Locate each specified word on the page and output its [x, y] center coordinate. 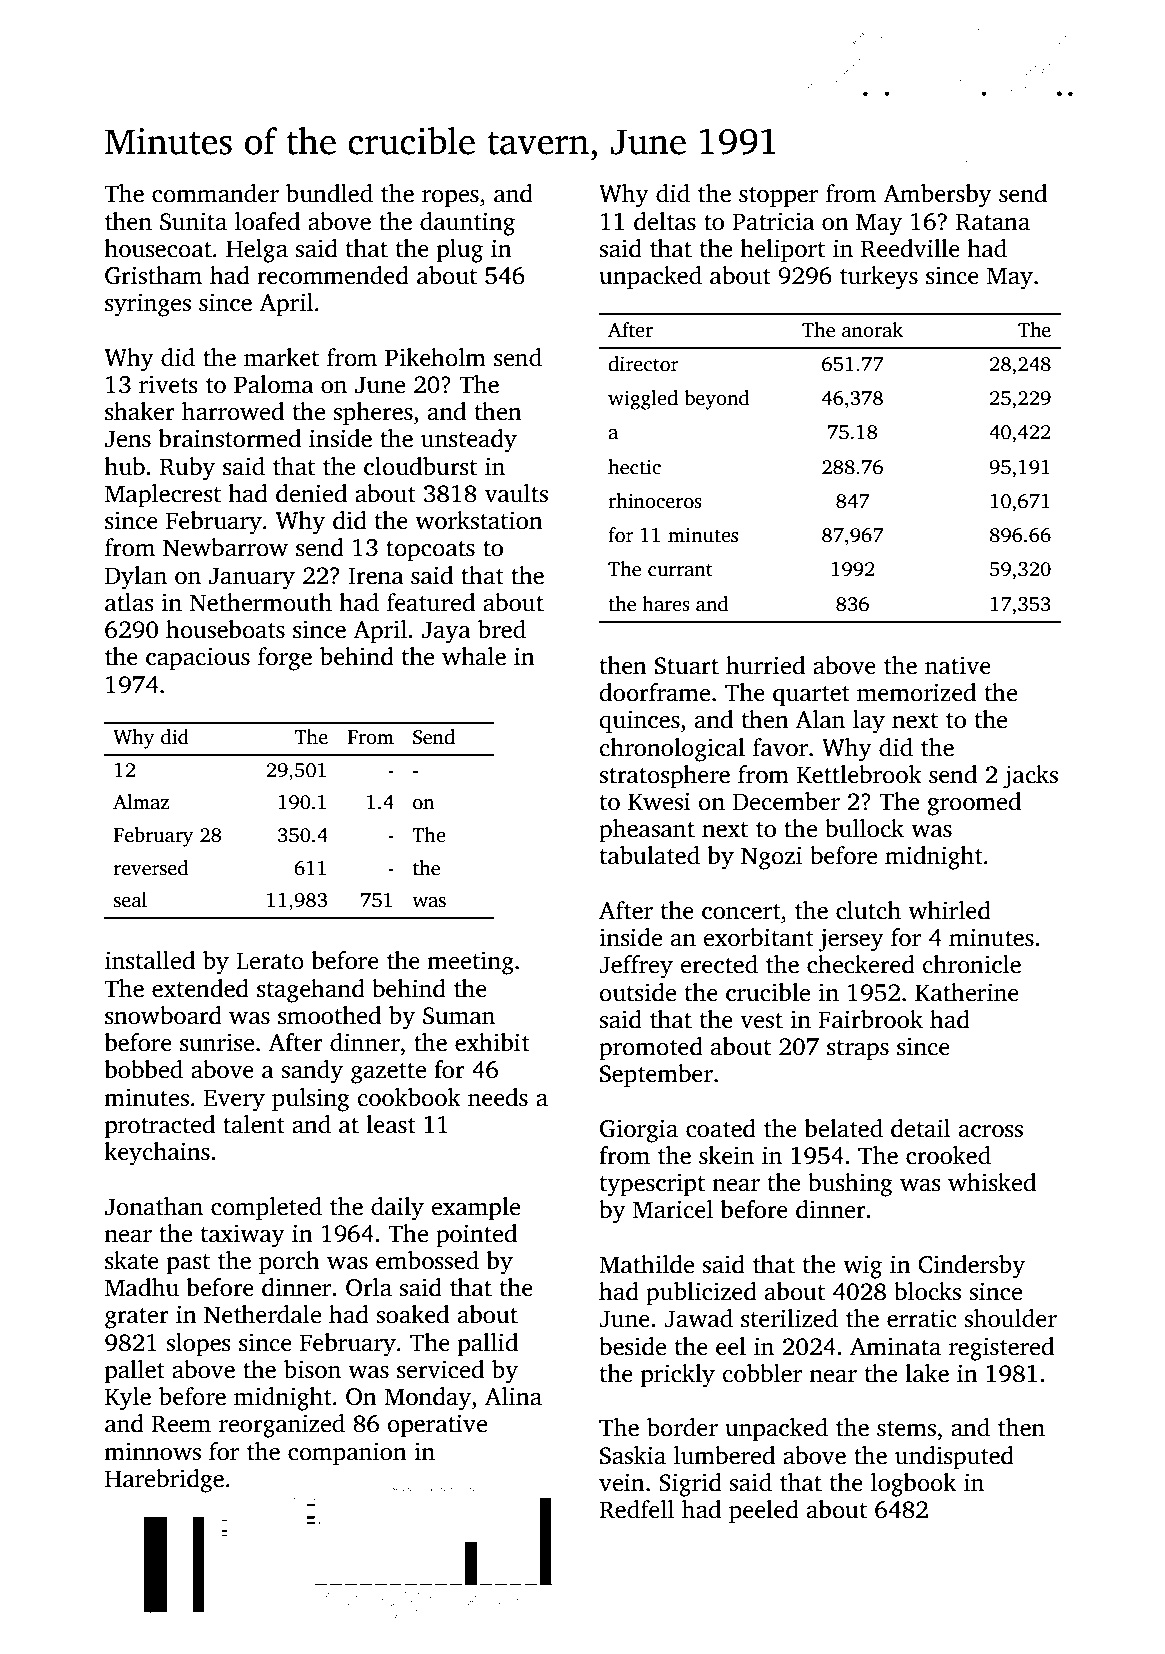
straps [858, 1050]
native [958, 665]
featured [431, 602]
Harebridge [164, 1481]
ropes [450, 199]
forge [285, 659]
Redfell [636, 1509]
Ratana [993, 222]
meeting [470, 963]
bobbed [143, 1069]
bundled [329, 193]
